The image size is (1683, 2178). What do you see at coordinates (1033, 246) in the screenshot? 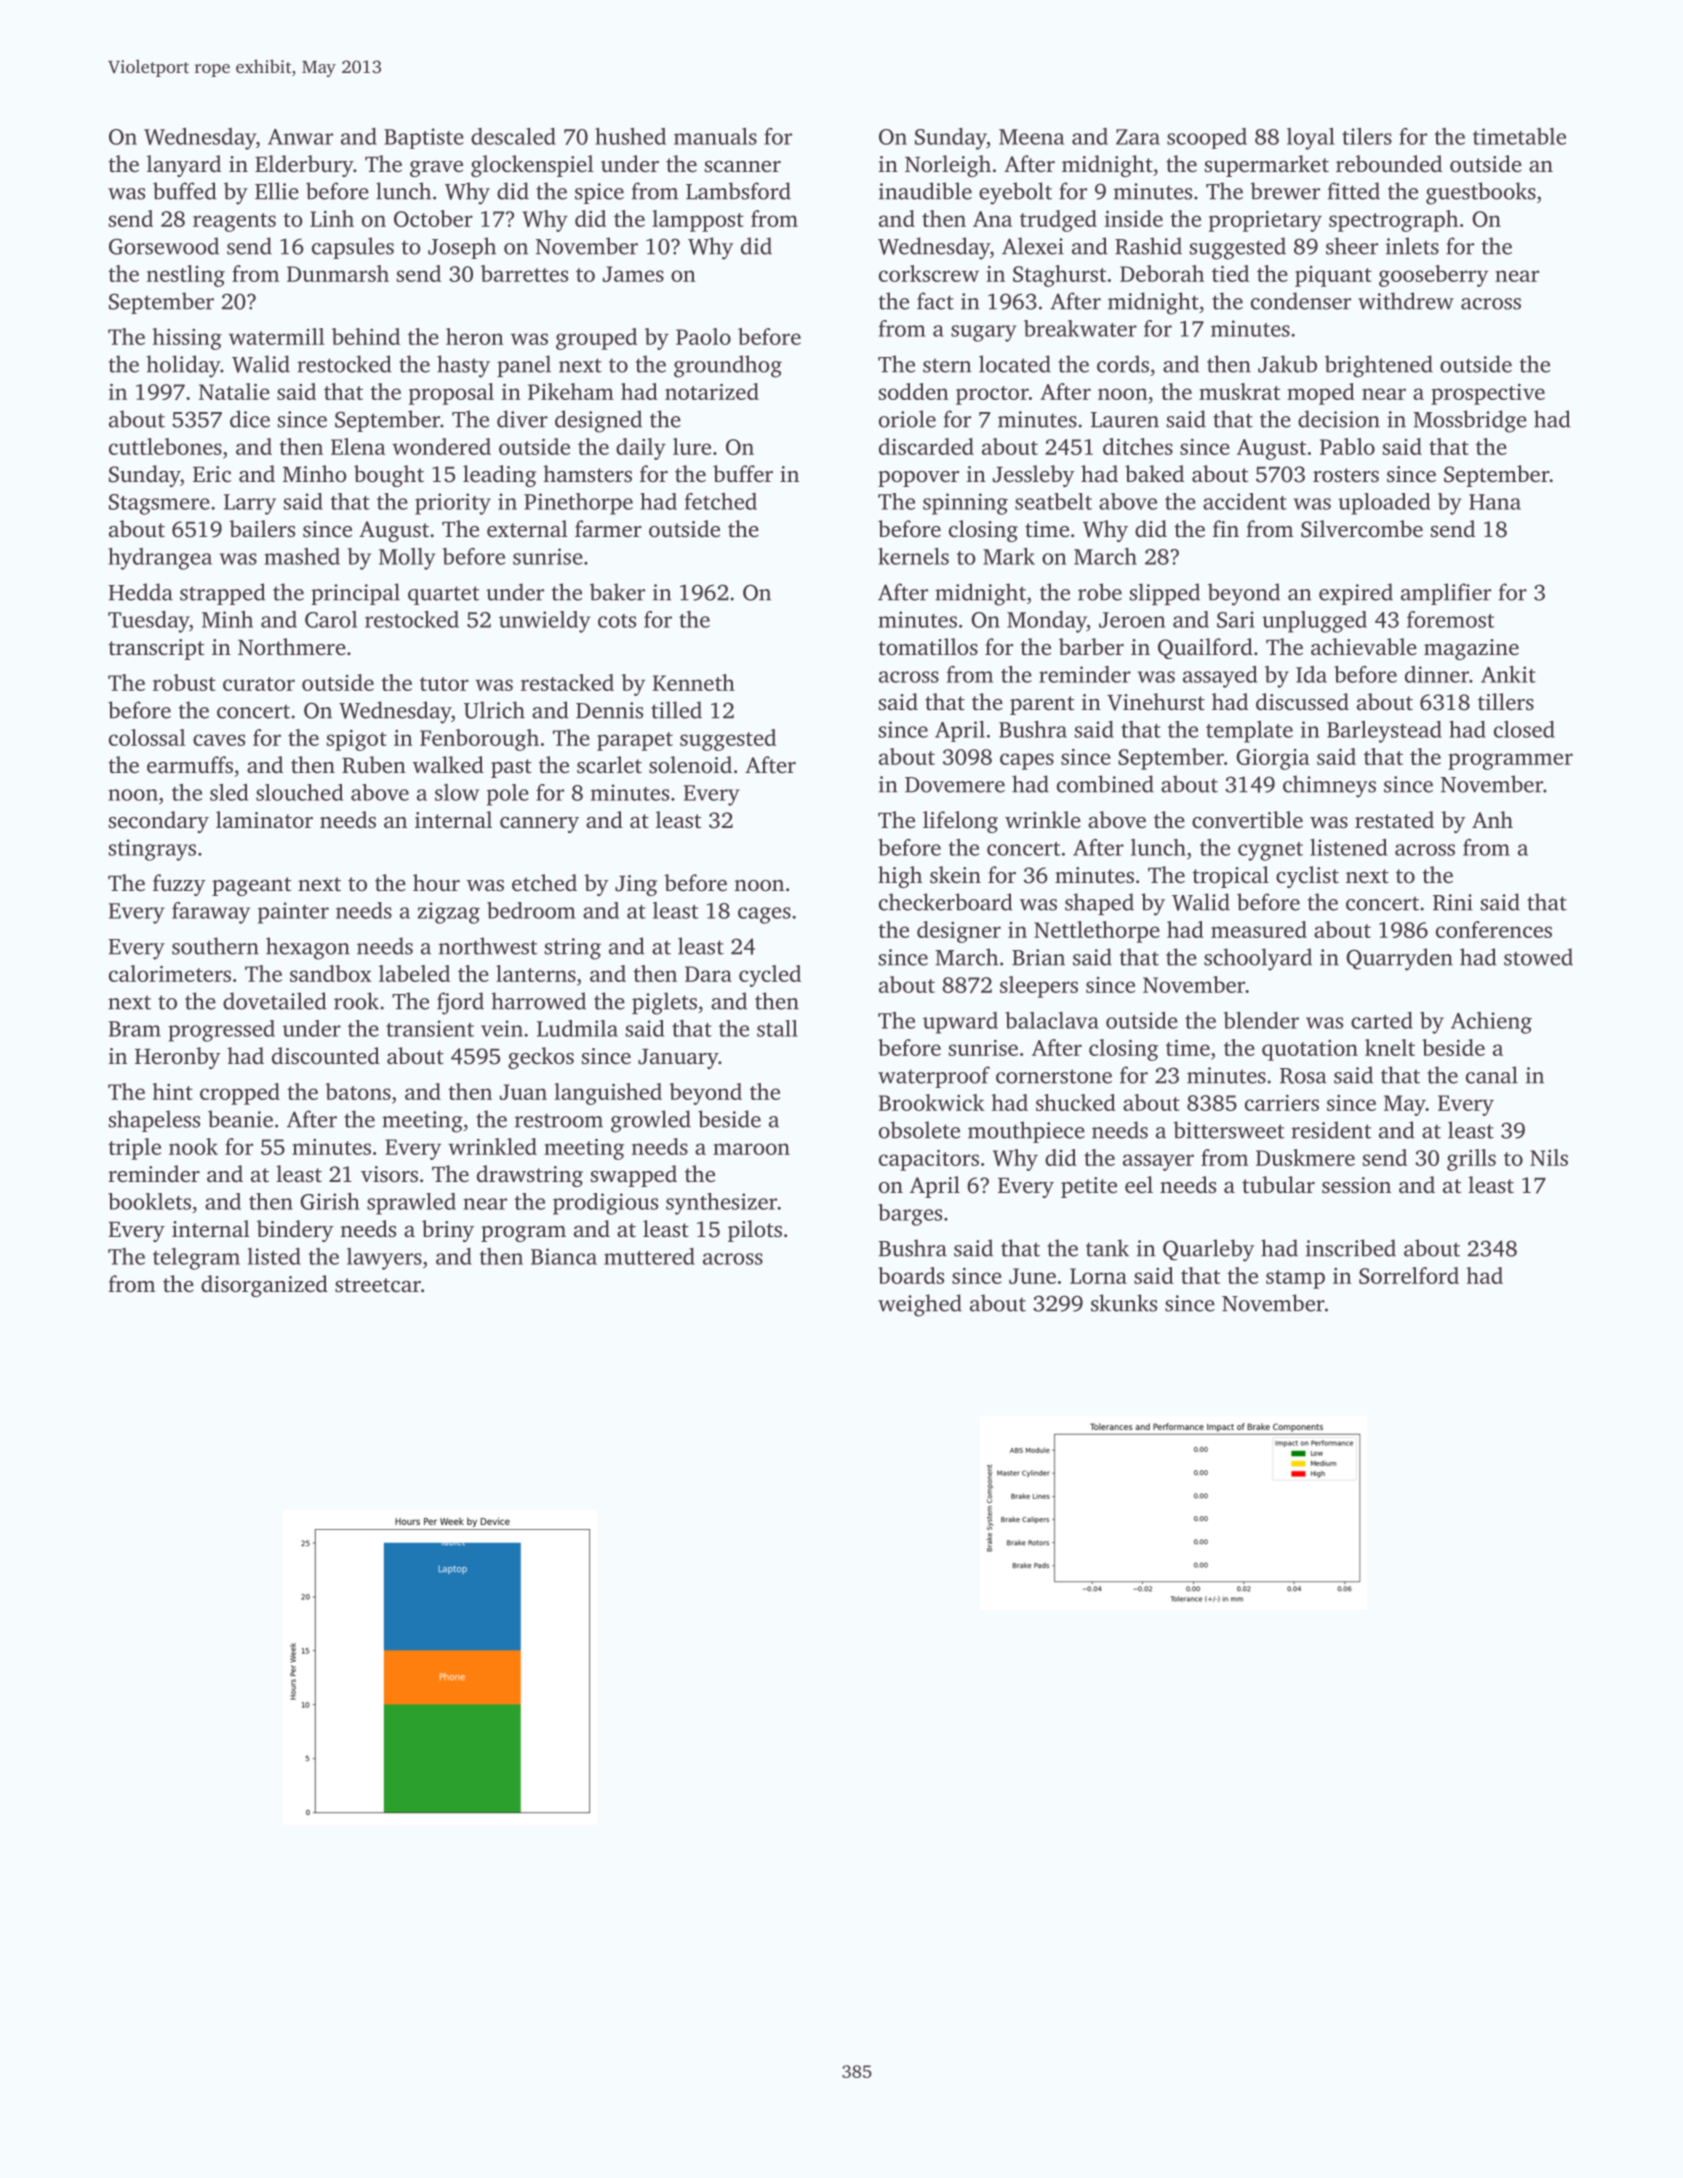
I see `Alexei` at bounding box center [1033, 246].
